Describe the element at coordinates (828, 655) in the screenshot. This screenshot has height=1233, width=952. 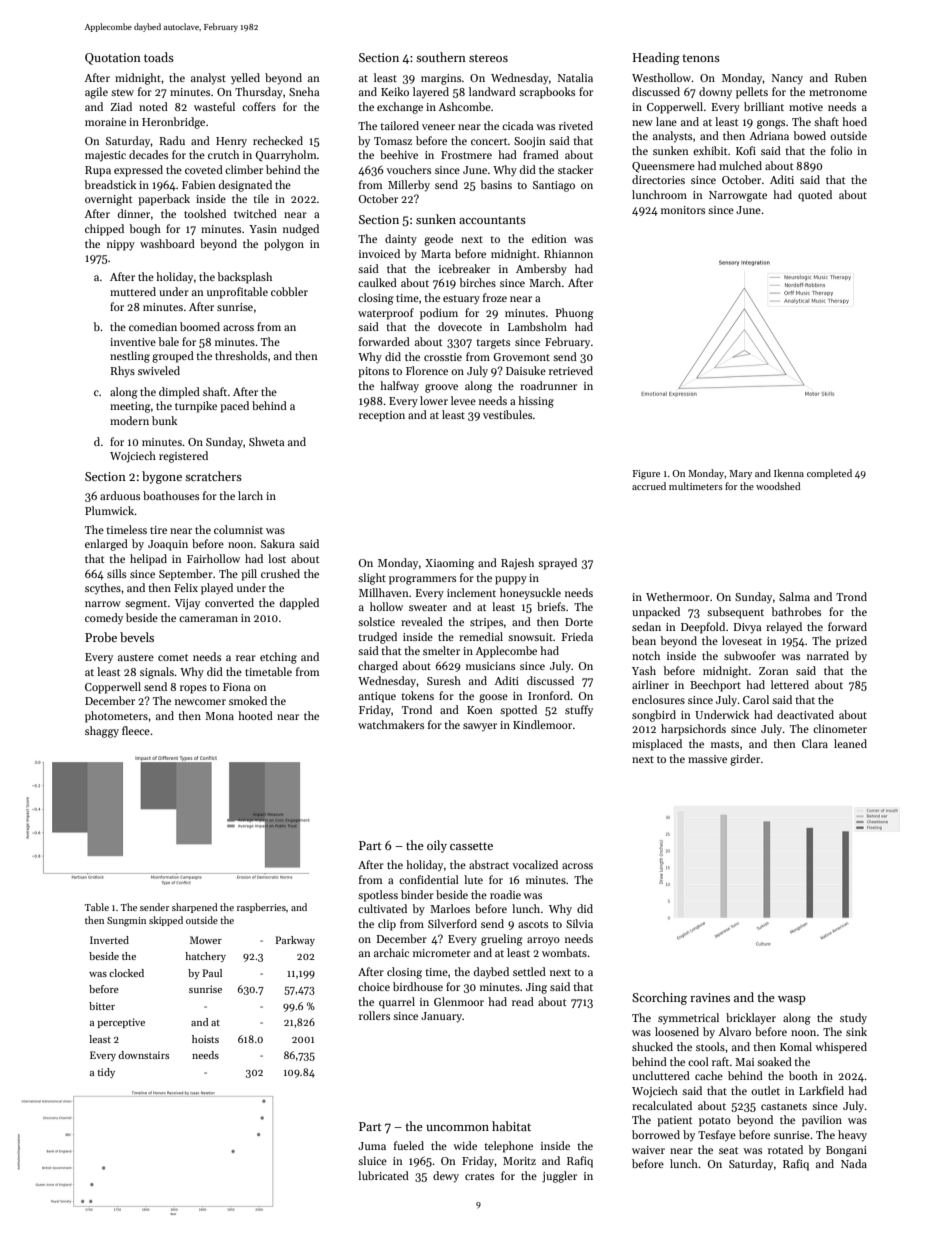
I see `narrated` at that location.
